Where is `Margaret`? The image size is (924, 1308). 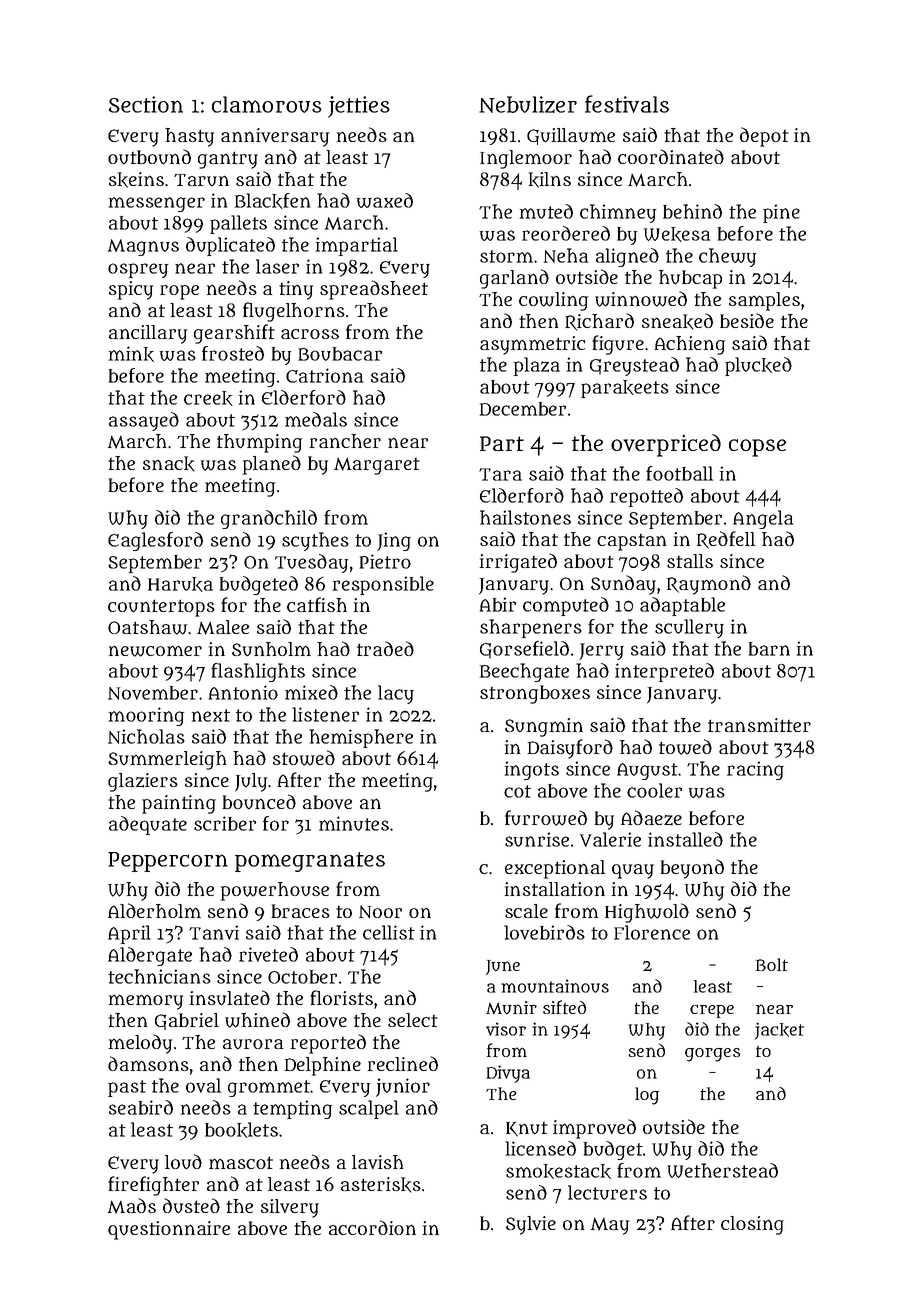
Margaret is located at coordinates (377, 466).
